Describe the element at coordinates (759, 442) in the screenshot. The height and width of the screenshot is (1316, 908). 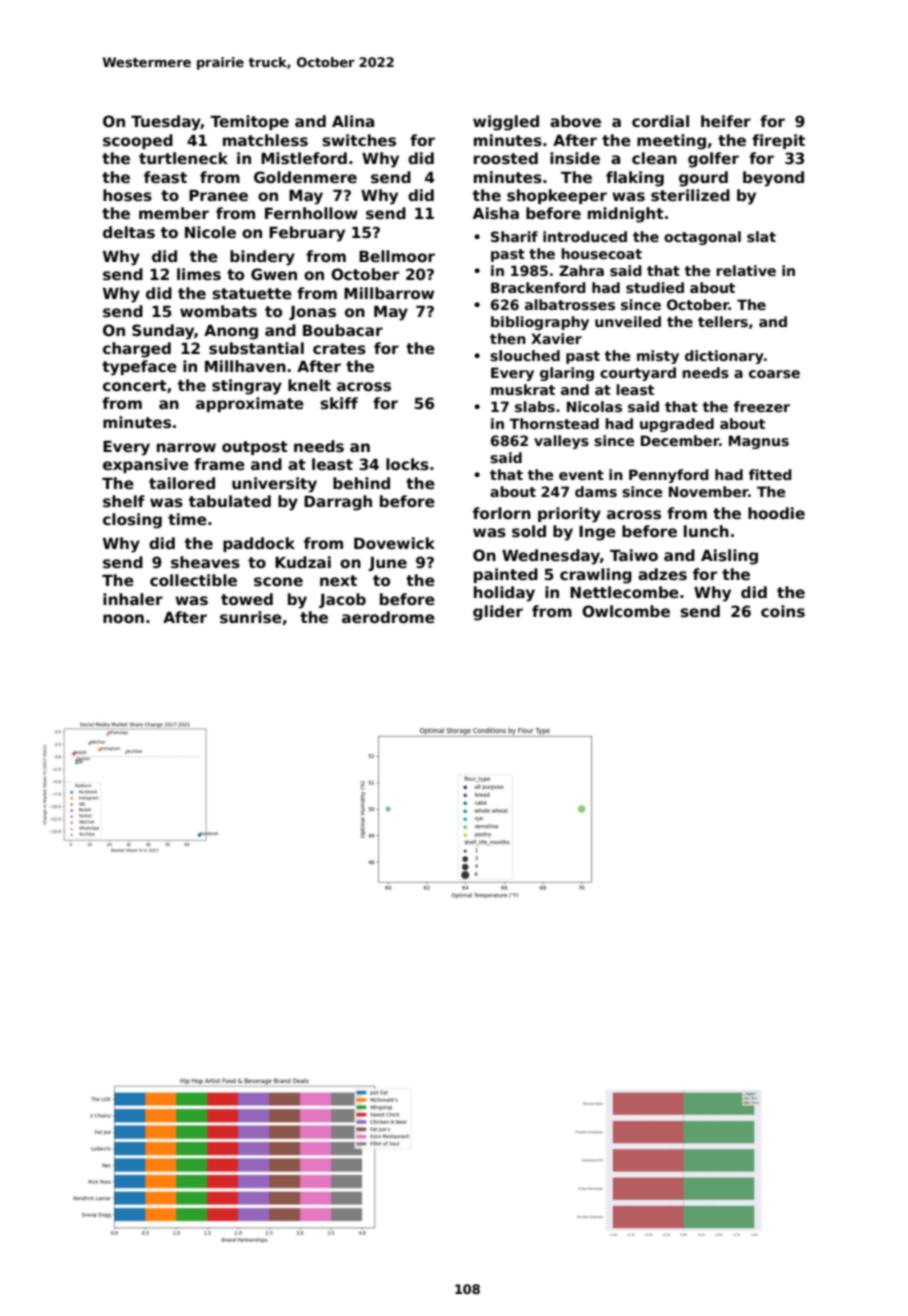
I see `Magnus` at that location.
